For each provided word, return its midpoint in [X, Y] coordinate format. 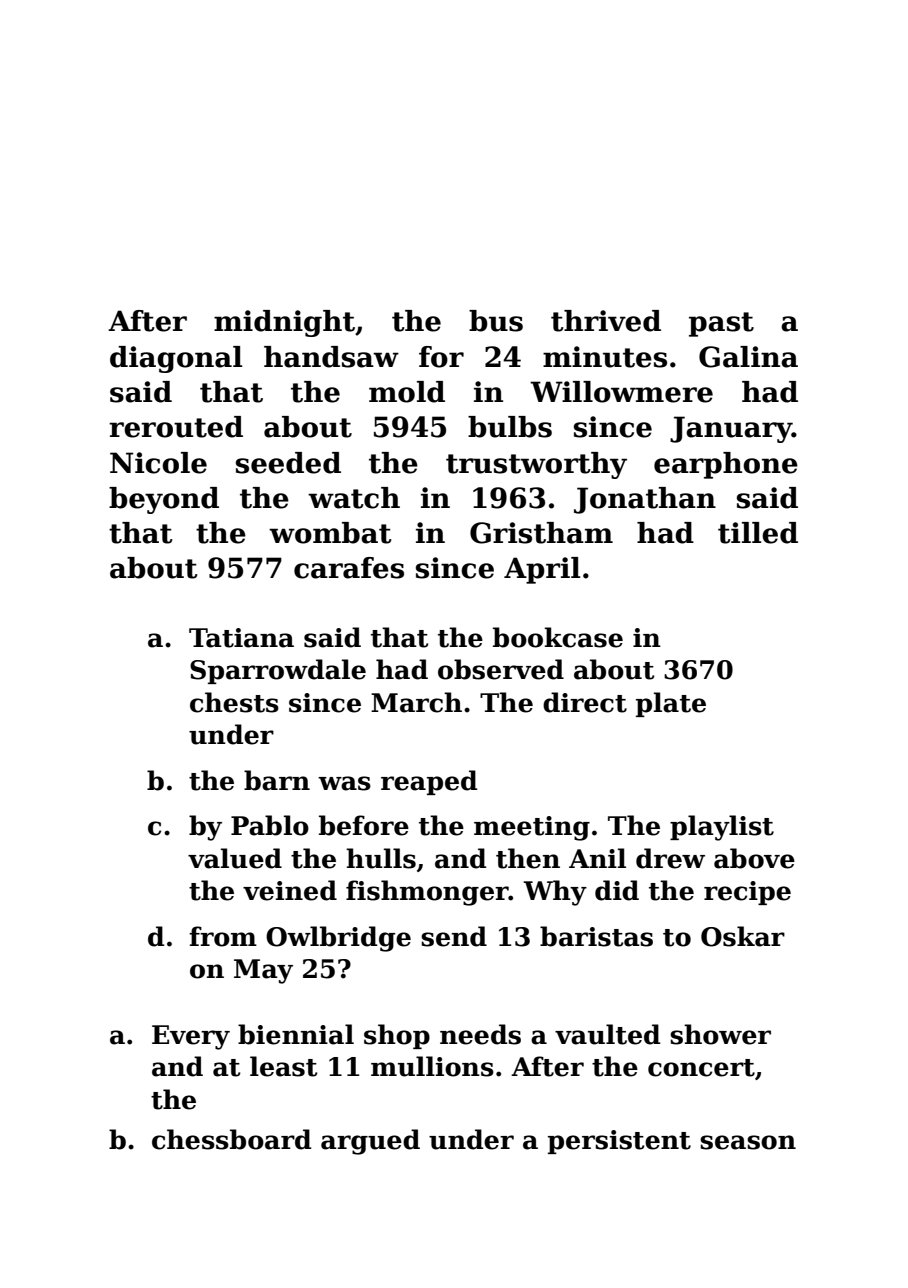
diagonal [176, 359]
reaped [429, 782]
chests [234, 702]
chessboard [232, 1139]
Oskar [743, 936]
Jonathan [645, 500]
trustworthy [536, 465]
